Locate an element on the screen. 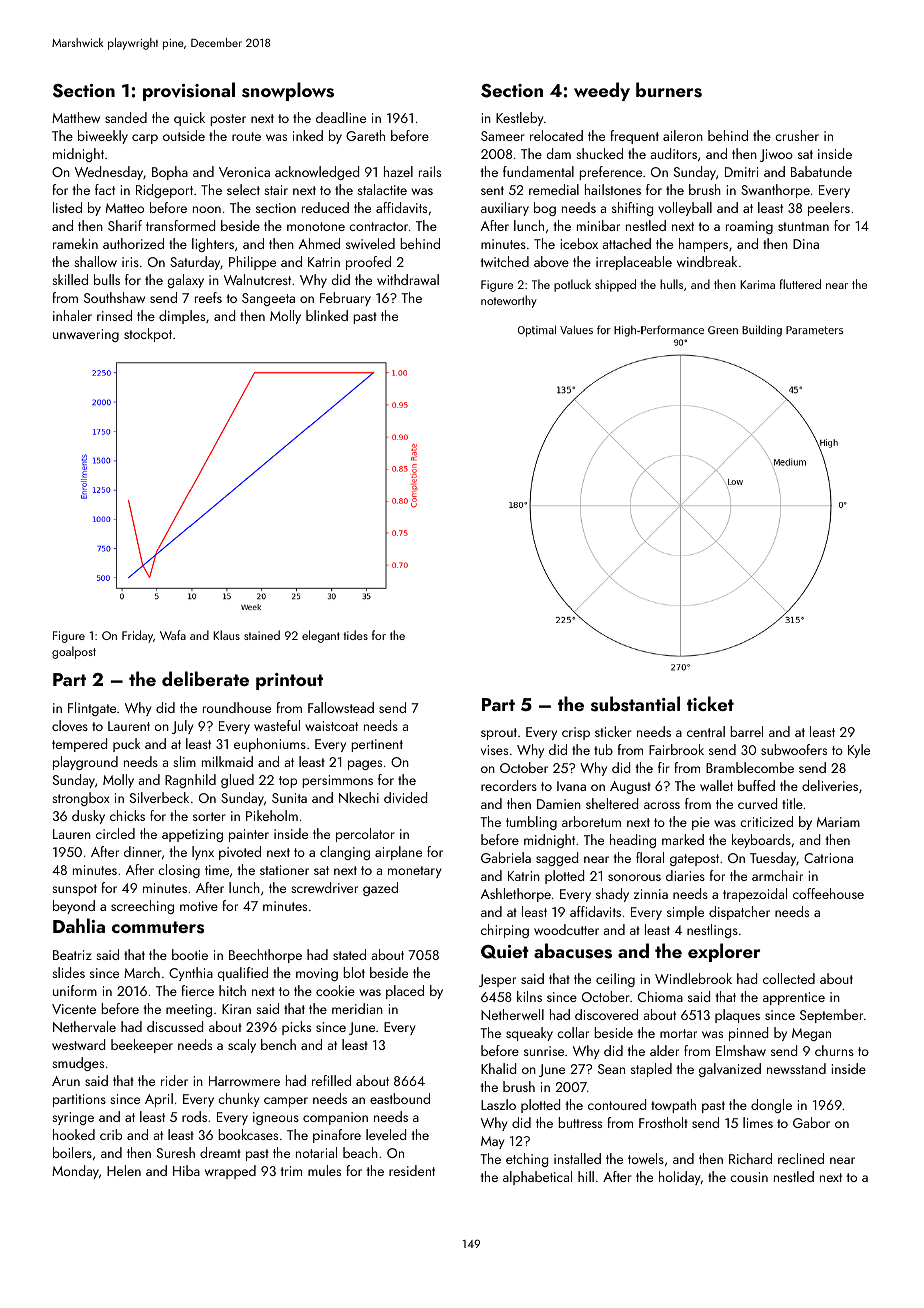 The image size is (924, 1308). weedy is located at coordinates (602, 91).
